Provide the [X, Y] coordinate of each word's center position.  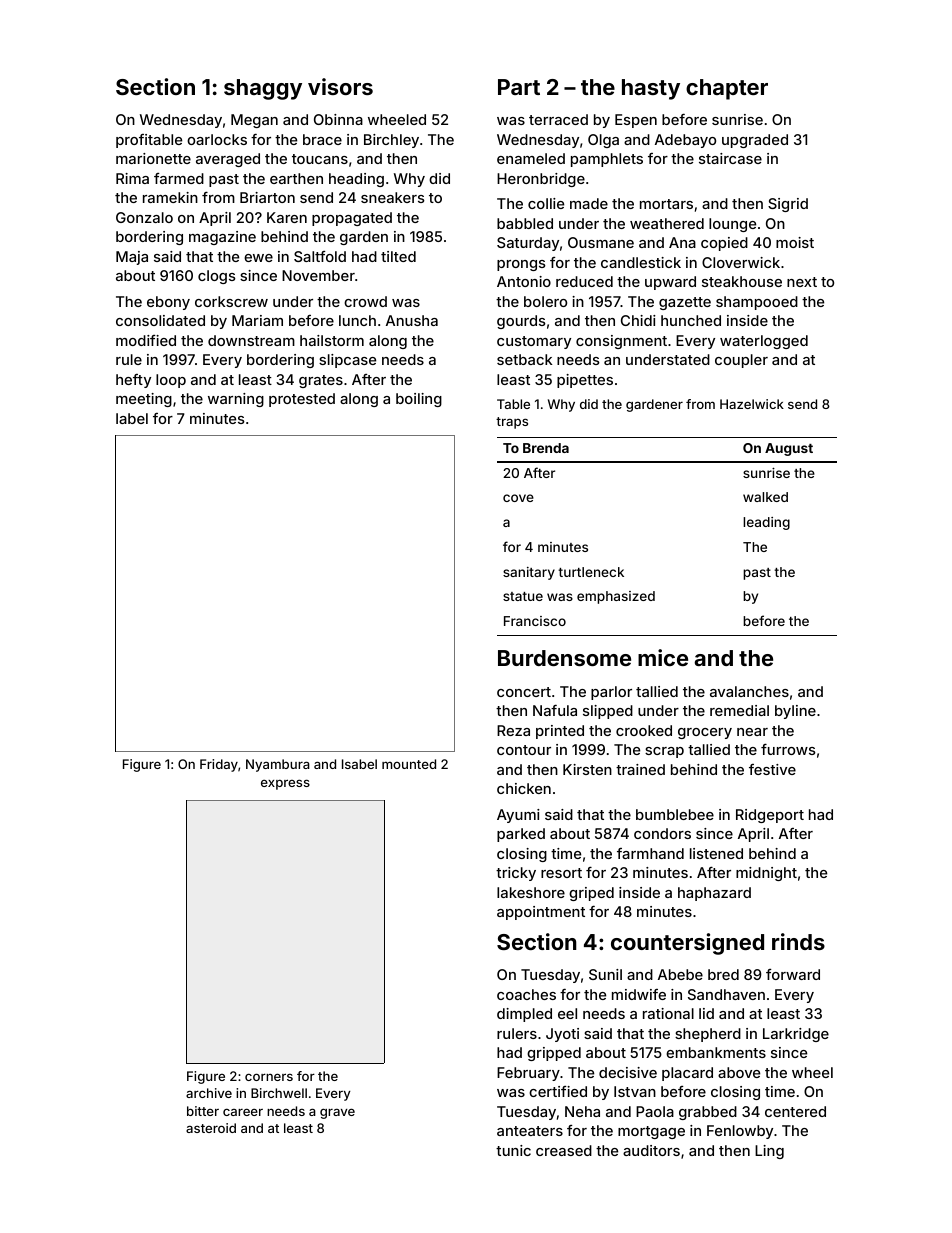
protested [302, 400]
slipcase [347, 361]
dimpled [524, 1015]
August [789, 449]
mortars [666, 204]
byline [795, 712]
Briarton [267, 197]
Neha [582, 1111]
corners [269, 1077]
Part [519, 87]
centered [795, 1111]
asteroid [211, 1128]
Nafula [555, 710]
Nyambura [278, 765]
